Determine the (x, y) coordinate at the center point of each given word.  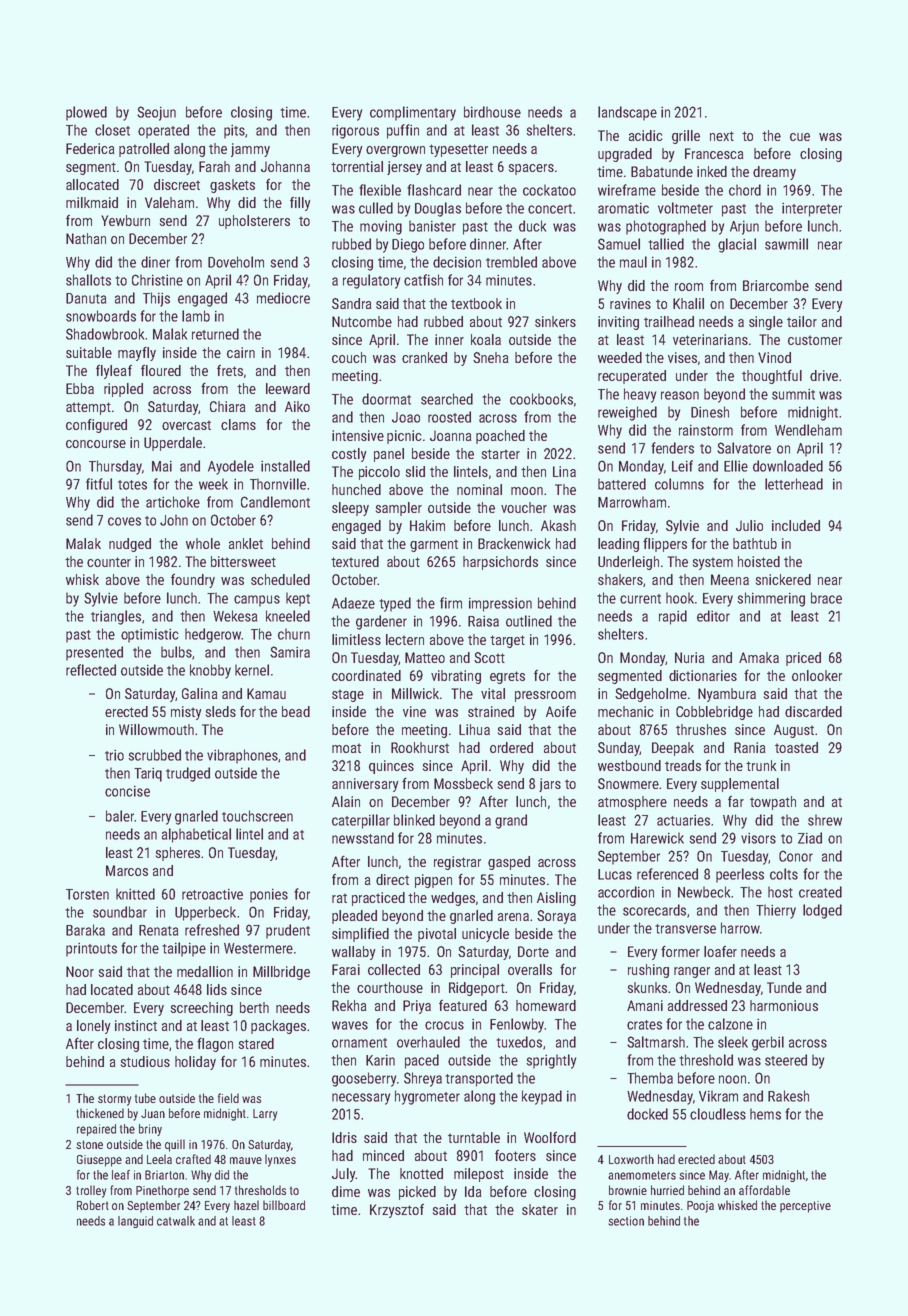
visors (758, 838)
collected (394, 969)
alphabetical (196, 835)
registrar (457, 863)
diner (155, 262)
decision (457, 262)
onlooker (817, 675)
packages (278, 1027)
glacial (737, 245)
